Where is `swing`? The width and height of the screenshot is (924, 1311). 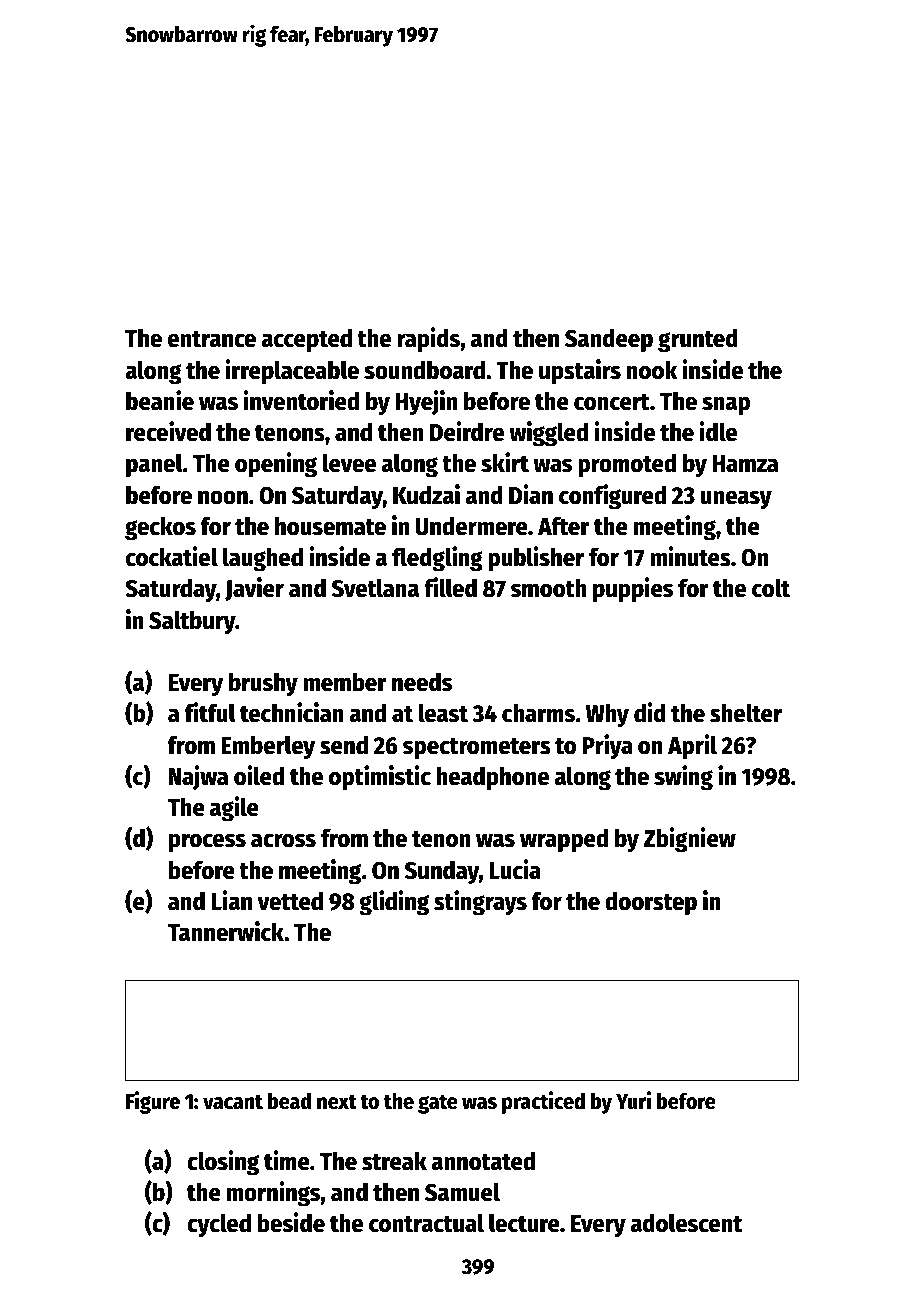 swing is located at coordinates (683, 778).
